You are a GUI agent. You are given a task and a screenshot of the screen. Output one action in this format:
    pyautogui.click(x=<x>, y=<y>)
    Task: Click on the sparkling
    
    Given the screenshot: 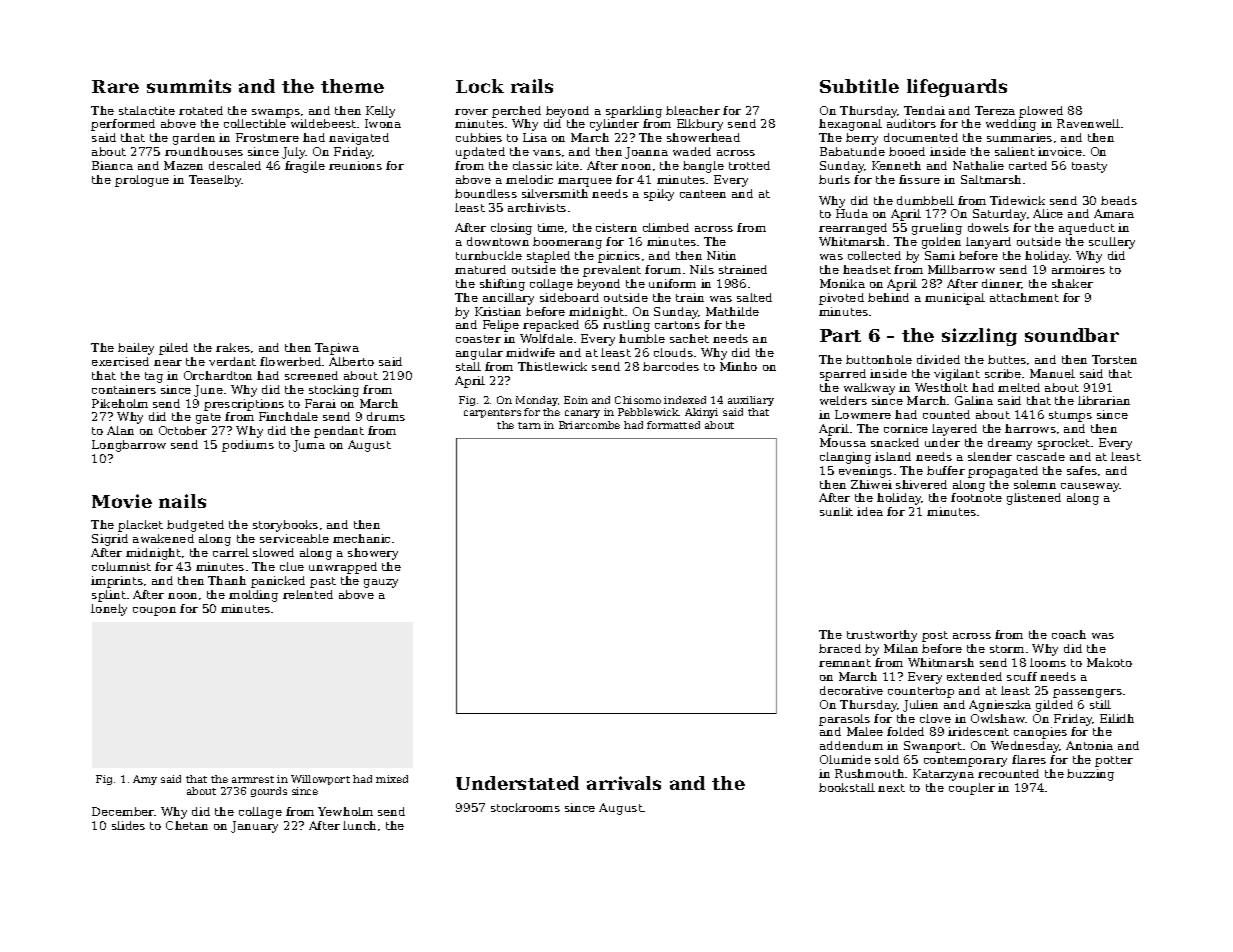 What is the action you would take?
    pyautogui.click(x=634, y=112)
